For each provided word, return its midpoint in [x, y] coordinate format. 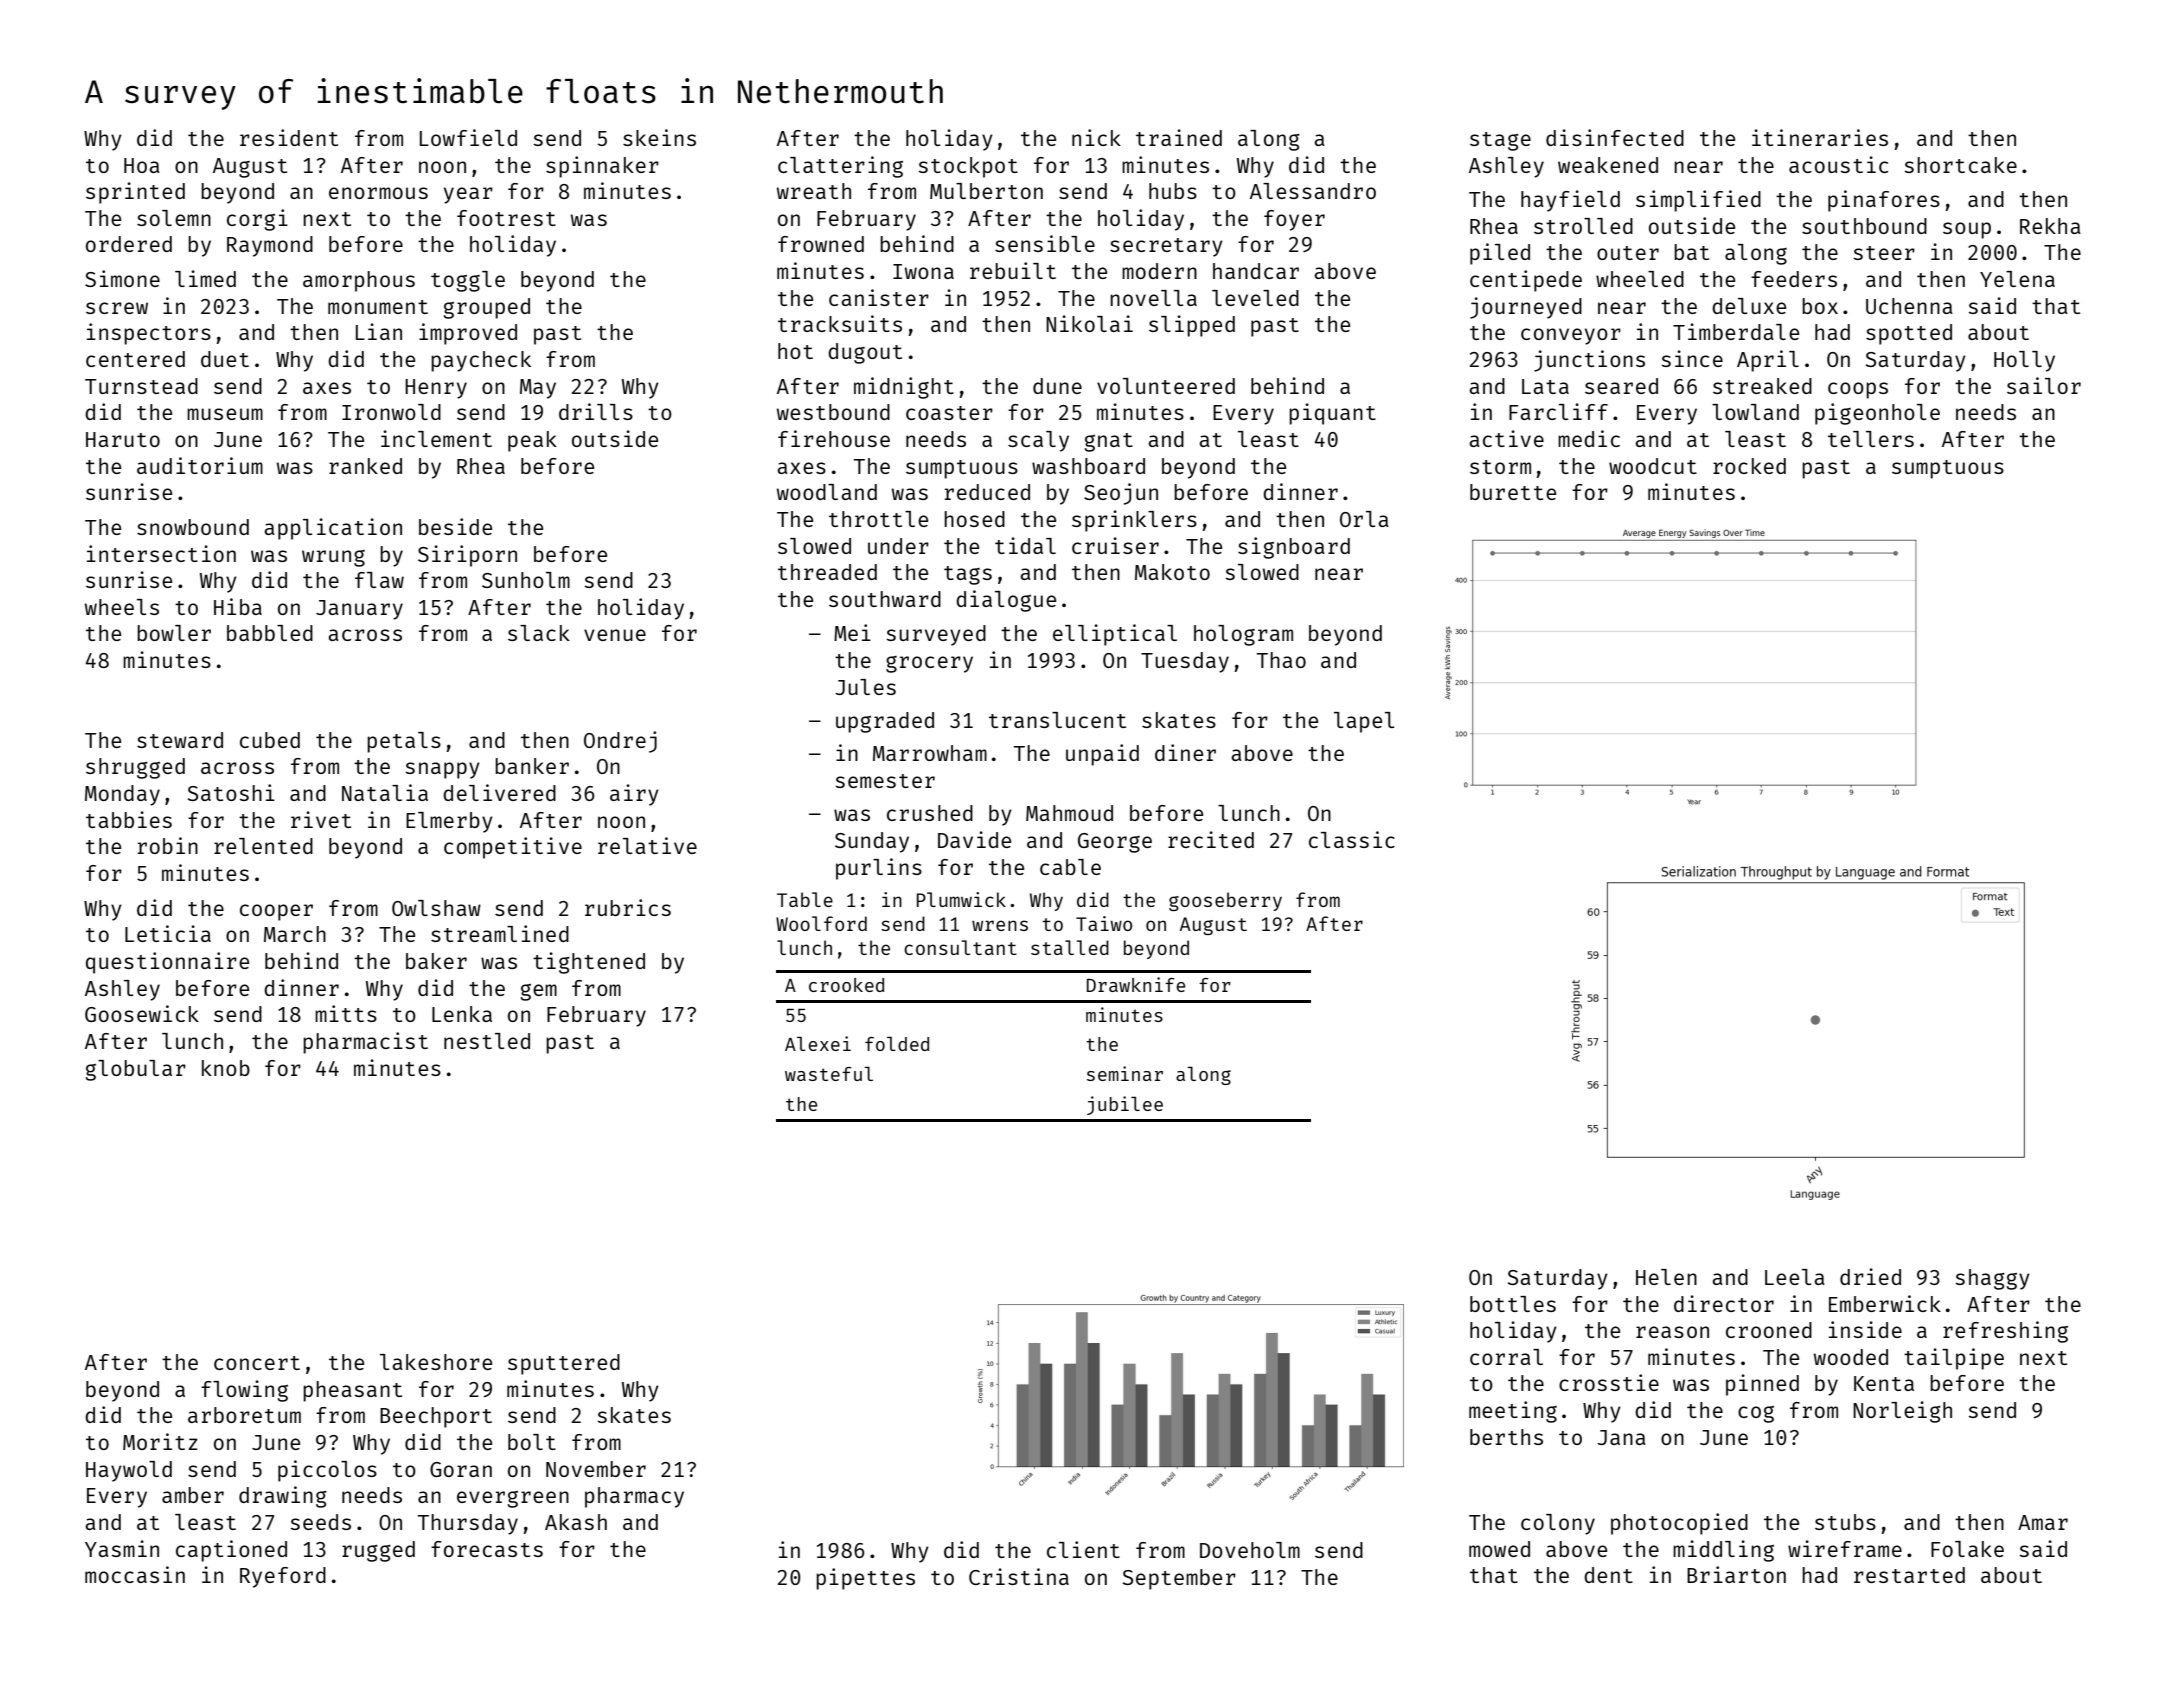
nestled [487, 1041]
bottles [1513, 1304]
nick [1096, 137]
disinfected [1615, 137]
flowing [244, 1391]
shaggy [1992, 1279]
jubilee [1125, 1105]
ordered [129, 244]
